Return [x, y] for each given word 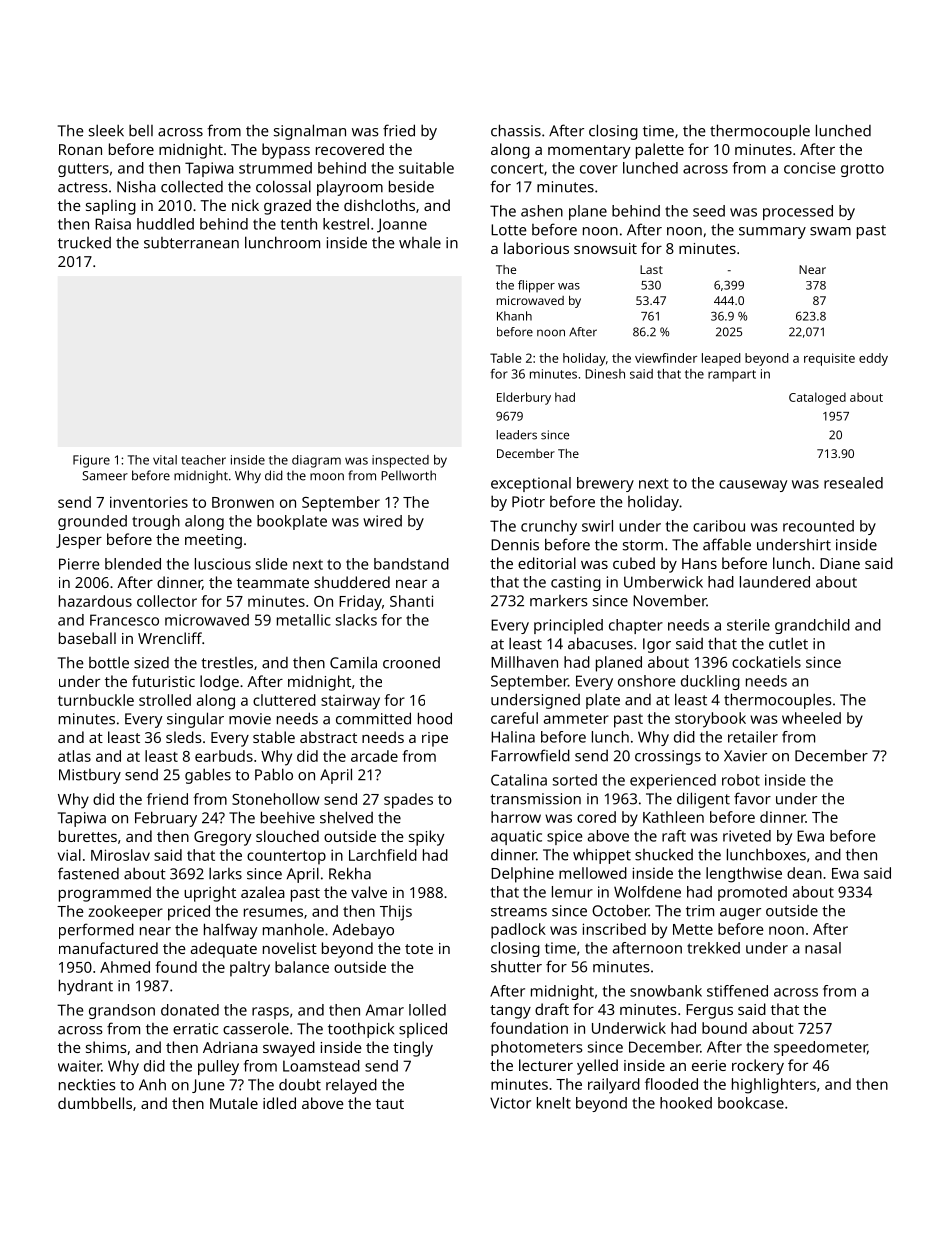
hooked [686, 1103]
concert [517, 168]
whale [420, 243]
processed [798, 212]
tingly [413, 1049]
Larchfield [383, 855]
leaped [721, 359]
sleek [106, 131]
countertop [286, 858]
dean [804, 873]
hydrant [86, 987]
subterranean [191, 243]
